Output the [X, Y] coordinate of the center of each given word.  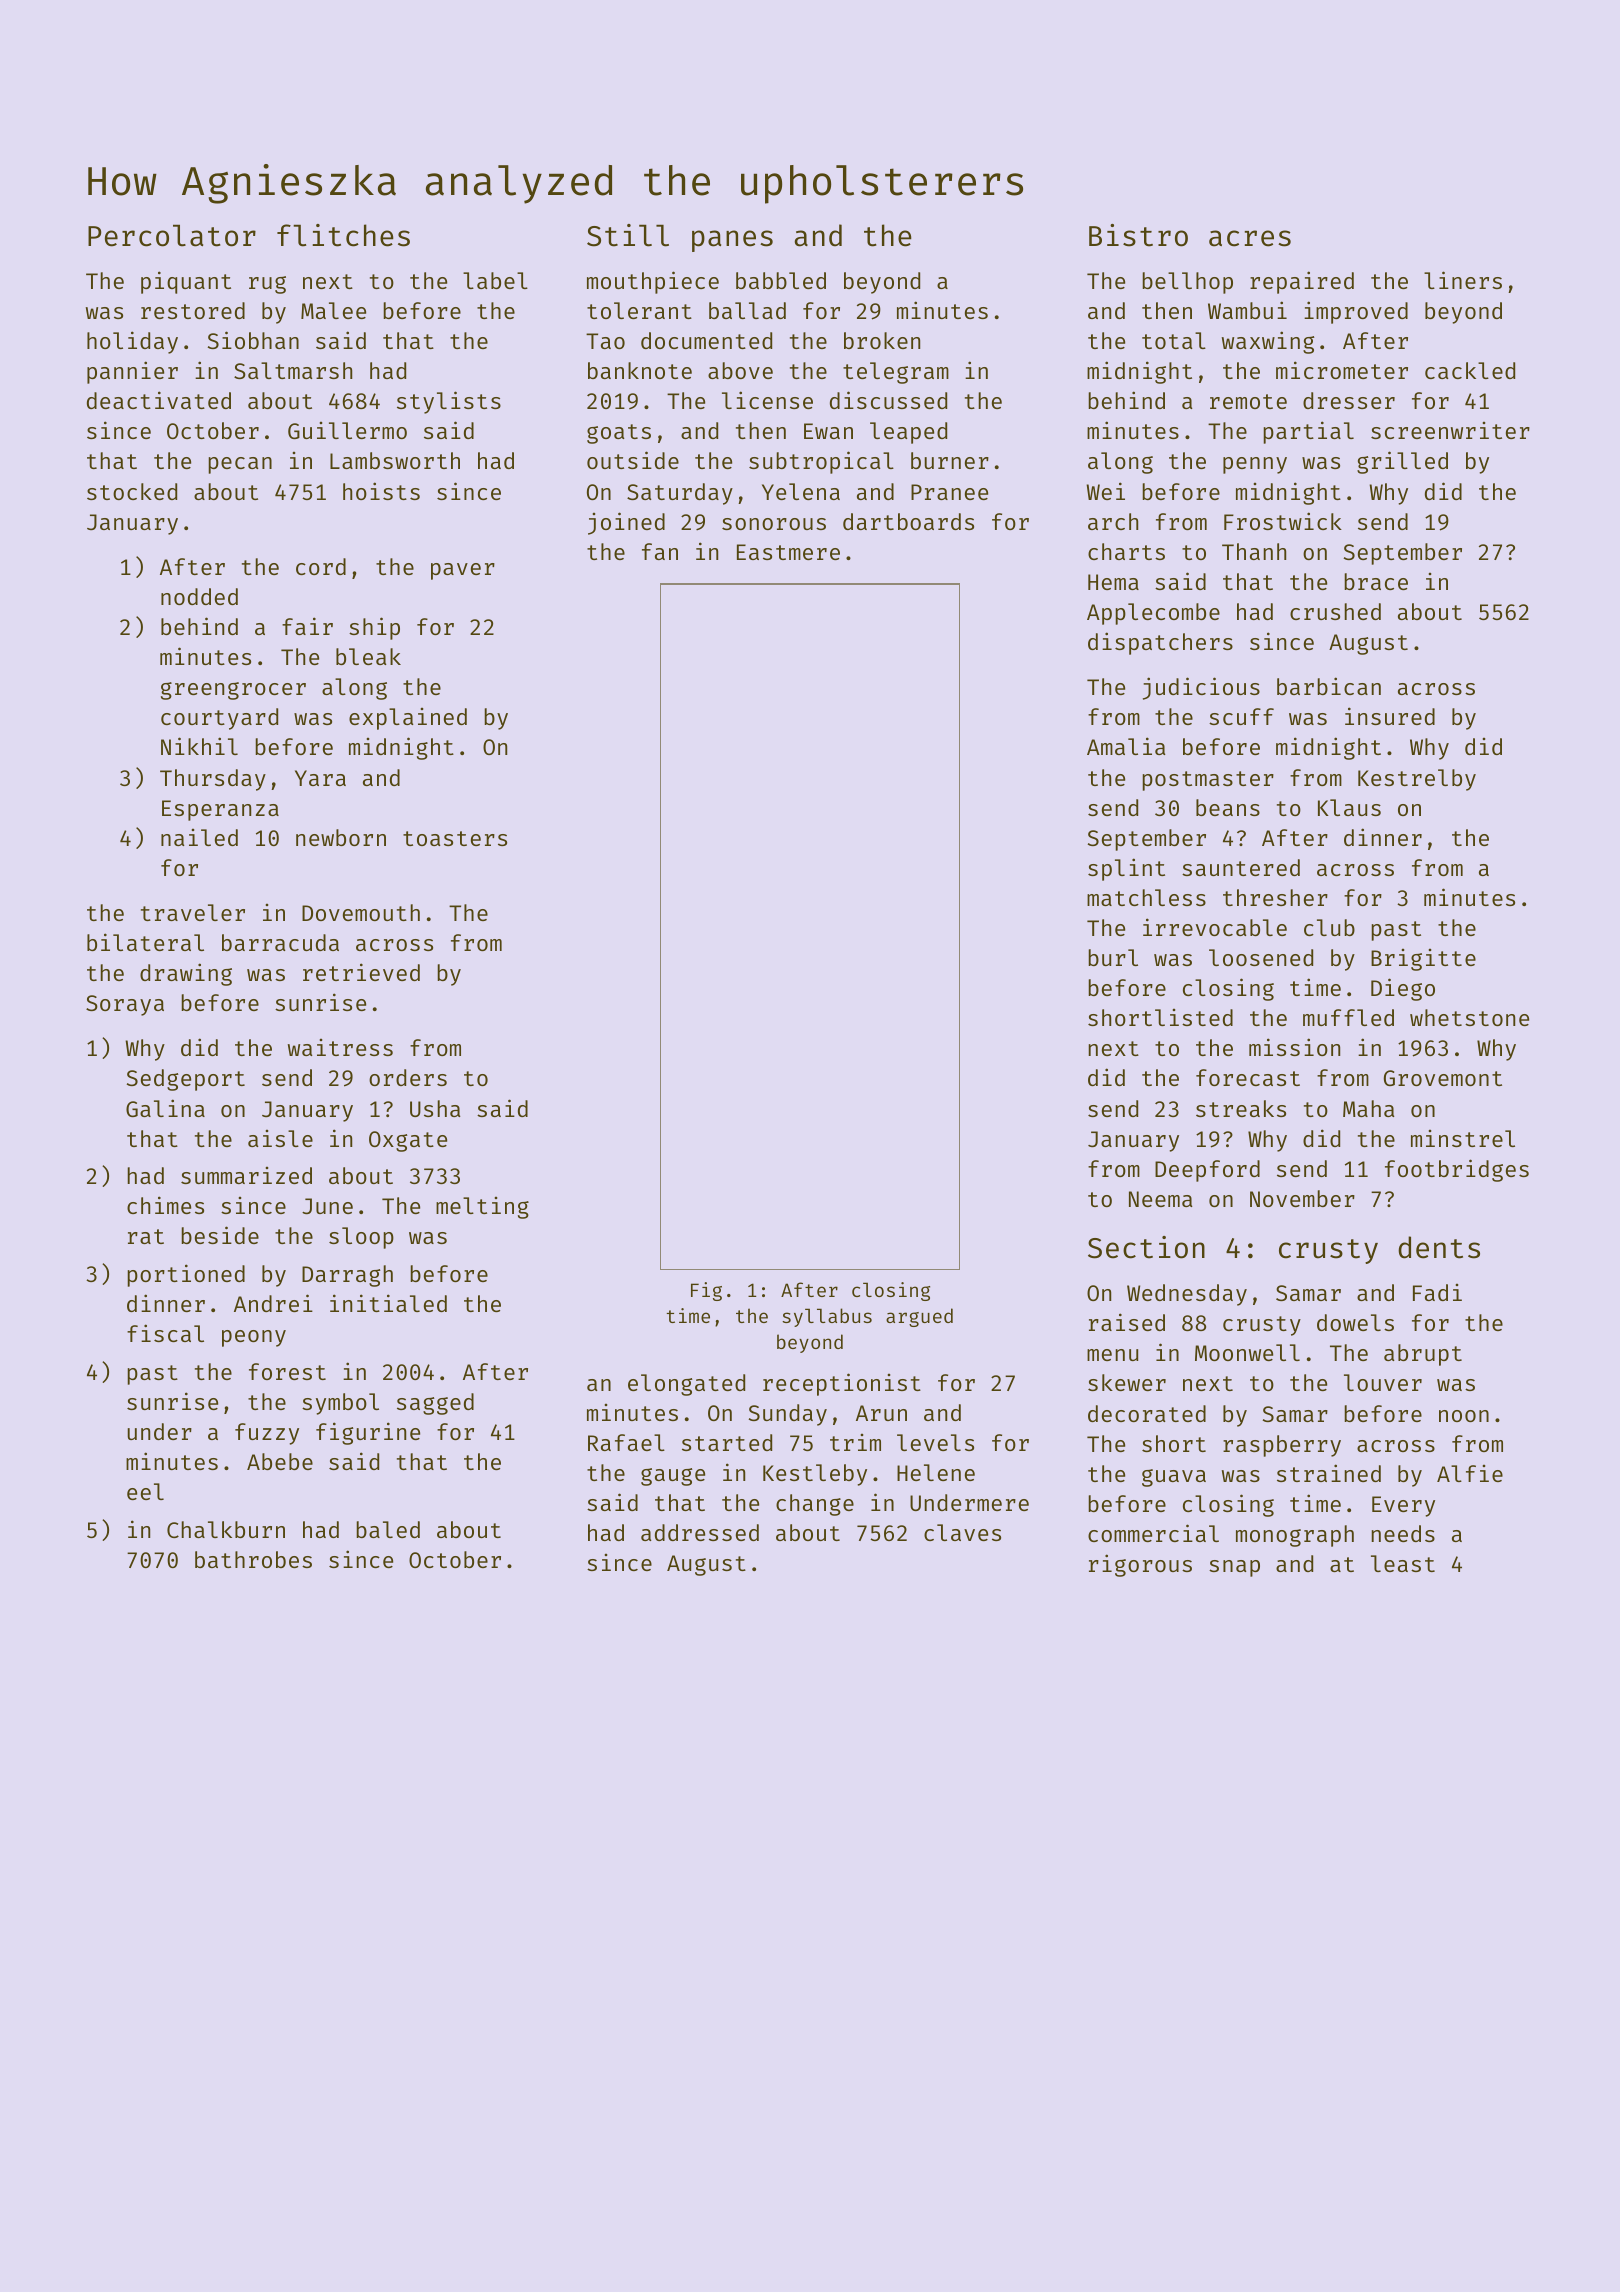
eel [145, 1491]
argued [919, 1317]
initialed [388, 1303]
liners [1463, 280]
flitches [343, 235]
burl [1113, 957]
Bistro [1138, 235]
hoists [381, 491]
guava [1174, 1478]
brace [1376, 581]
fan [660, 551]
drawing [186, 974]
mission [1294, 1047]
